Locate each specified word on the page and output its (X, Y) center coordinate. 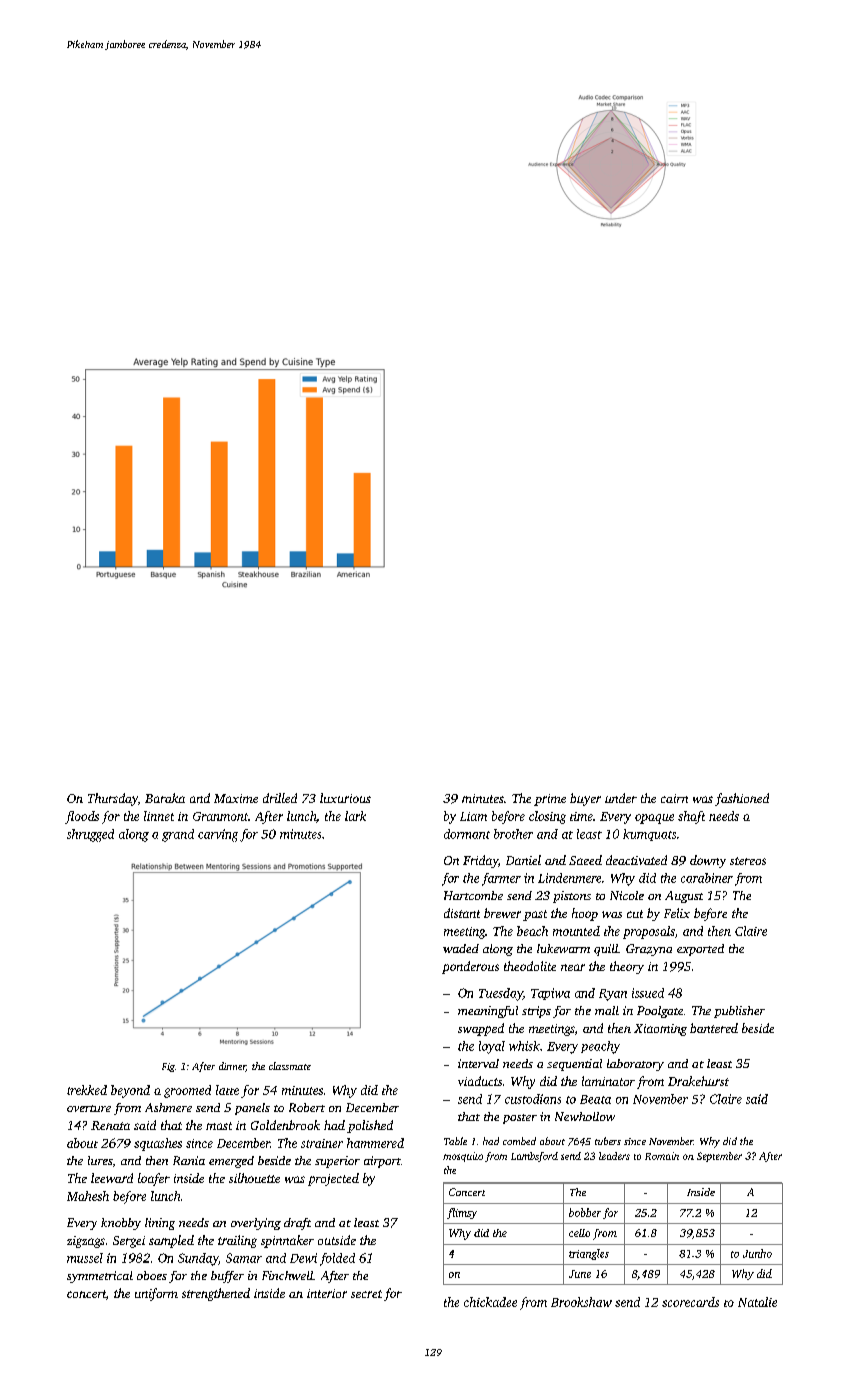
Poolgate (660, 1012)
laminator (608, 1081)
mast (219, 1126)
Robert (307, 1107)
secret (366, 1294)
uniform (156, 1294)
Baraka (165, 798)
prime (550, 800)
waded (461, 948)
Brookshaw (581, 1302)
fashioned (742, 799)
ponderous (470, 967)
